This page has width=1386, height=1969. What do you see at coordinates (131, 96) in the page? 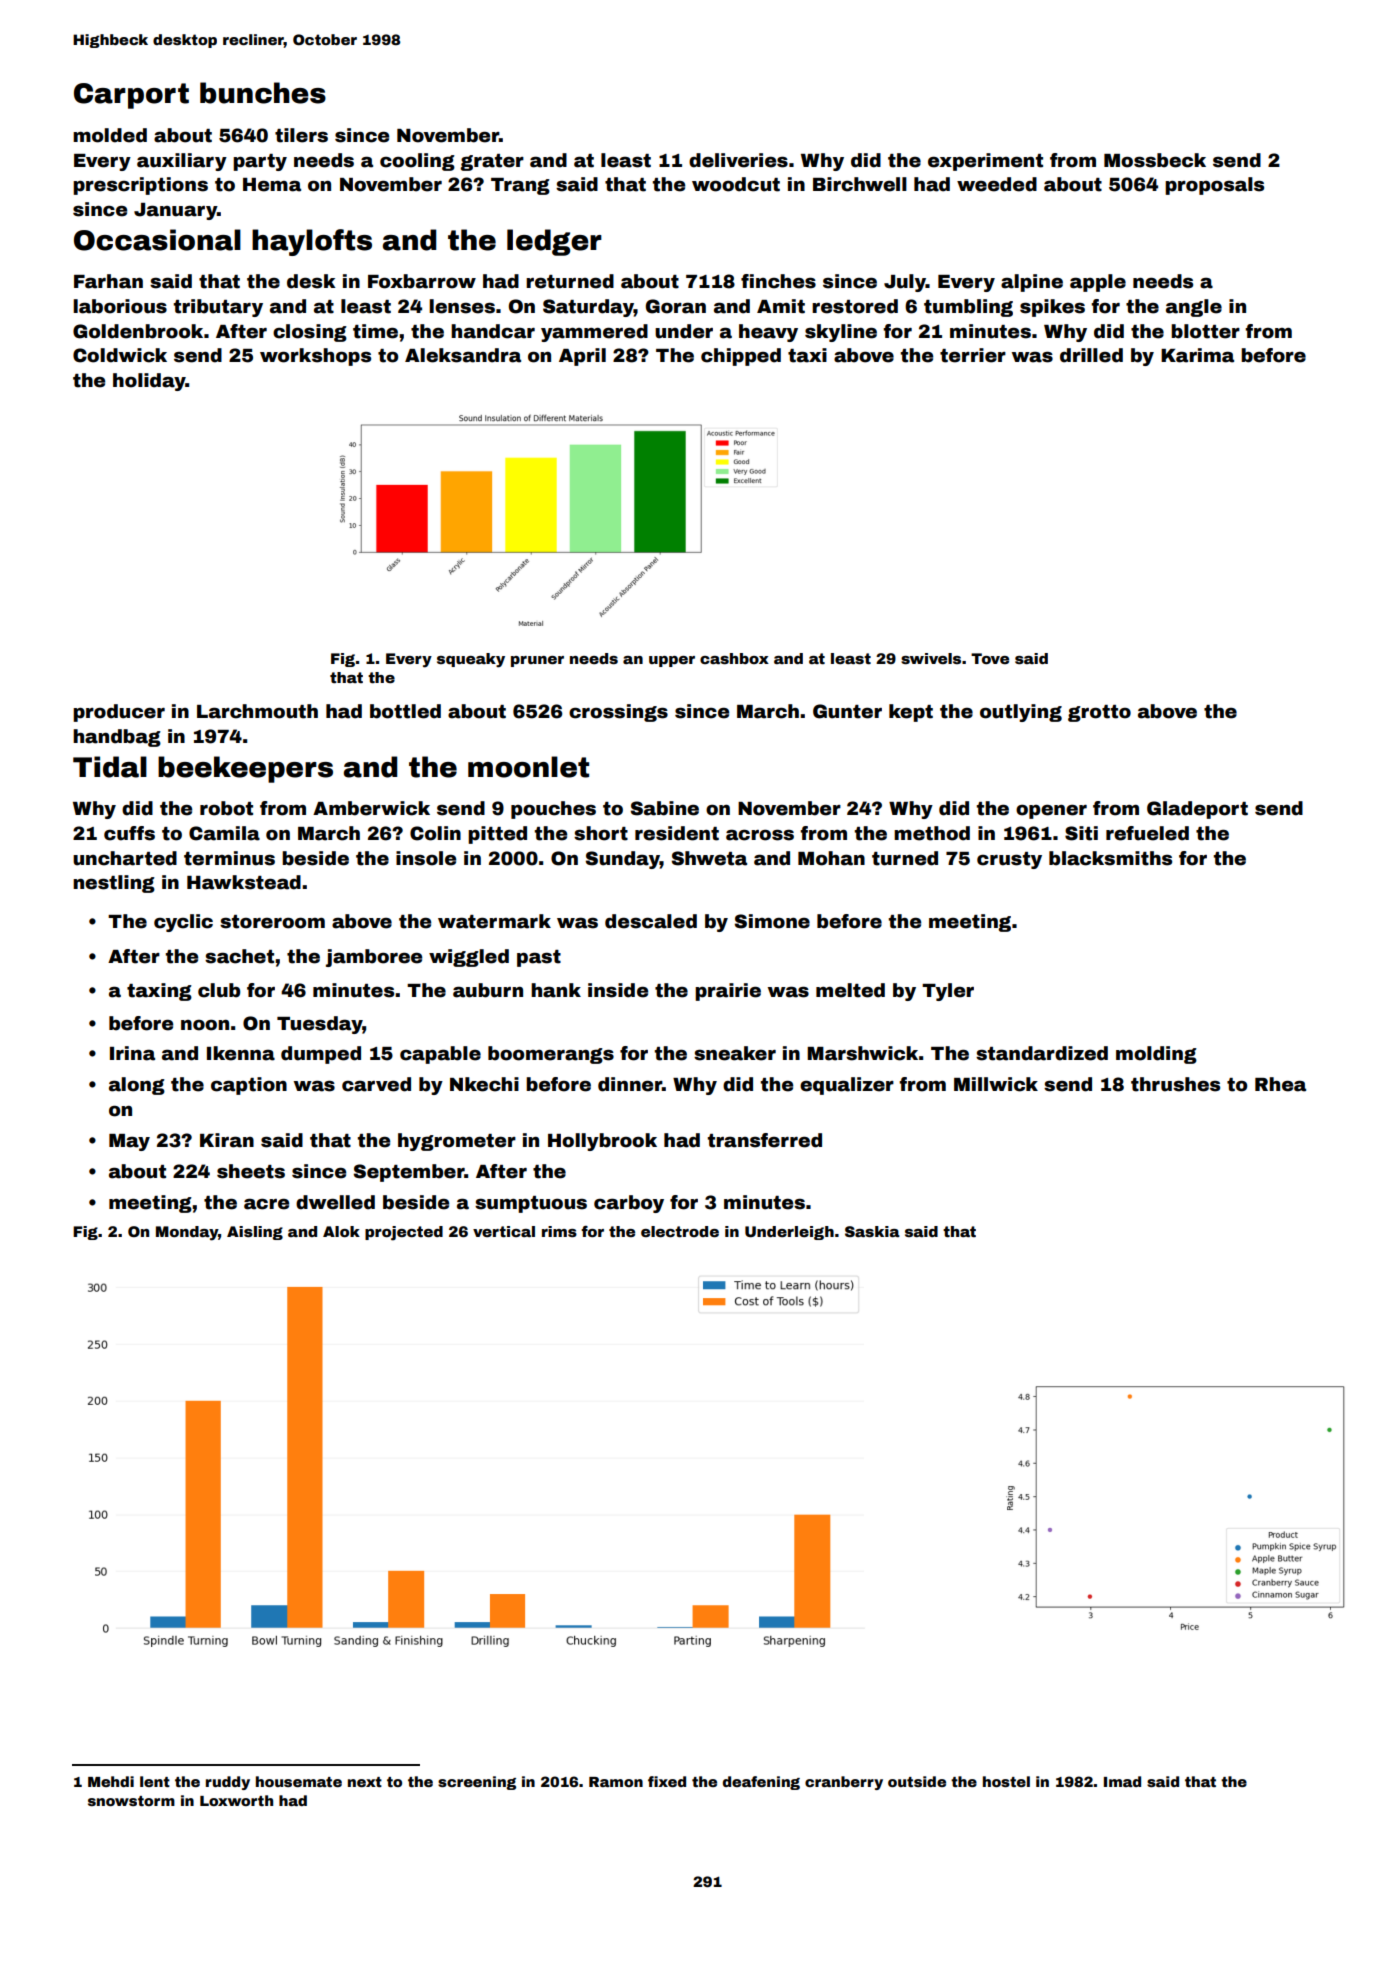
I see `Carport` at bounding box center [131, 96].
